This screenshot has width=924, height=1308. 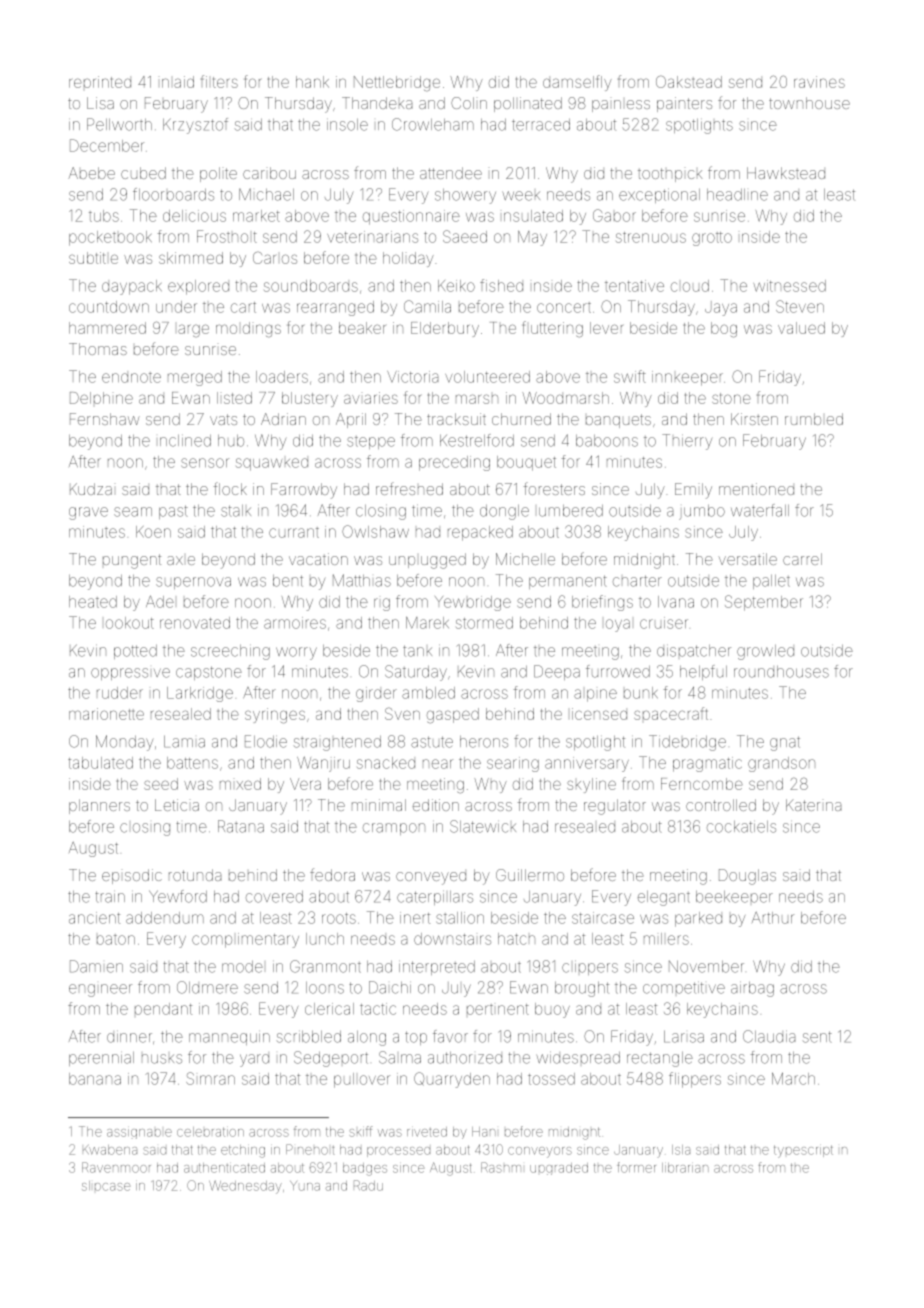 I want to click on Lamia, so click(x=184, y=742).
